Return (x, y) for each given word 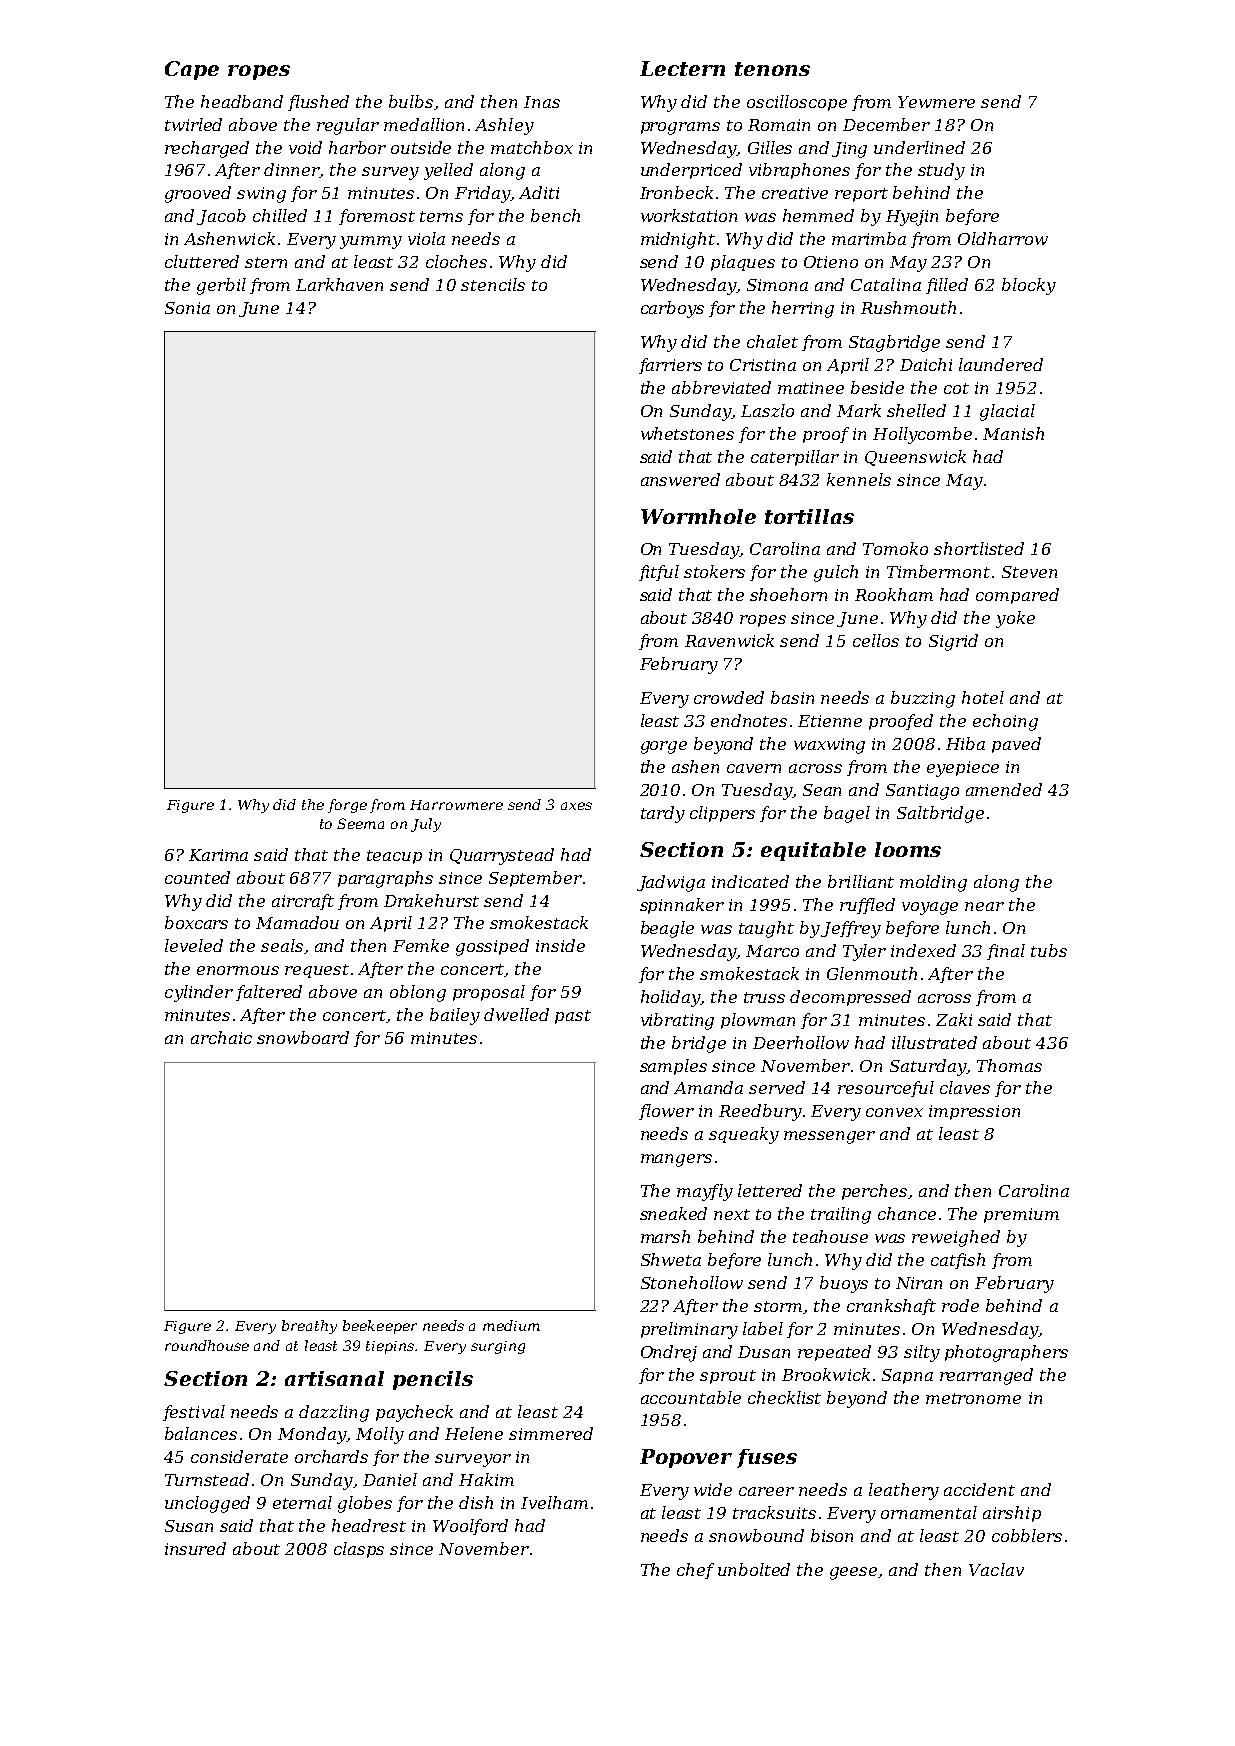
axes (576, 806)
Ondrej (669, 1353)
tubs (1049, 950)
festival (194, 1413)
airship (1012, 1514)
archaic (221, 1037)
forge (347, 806)
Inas (542, 102)
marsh (665, 1236)
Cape (192, 70)
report (861, 195)
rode (960, 1305)
